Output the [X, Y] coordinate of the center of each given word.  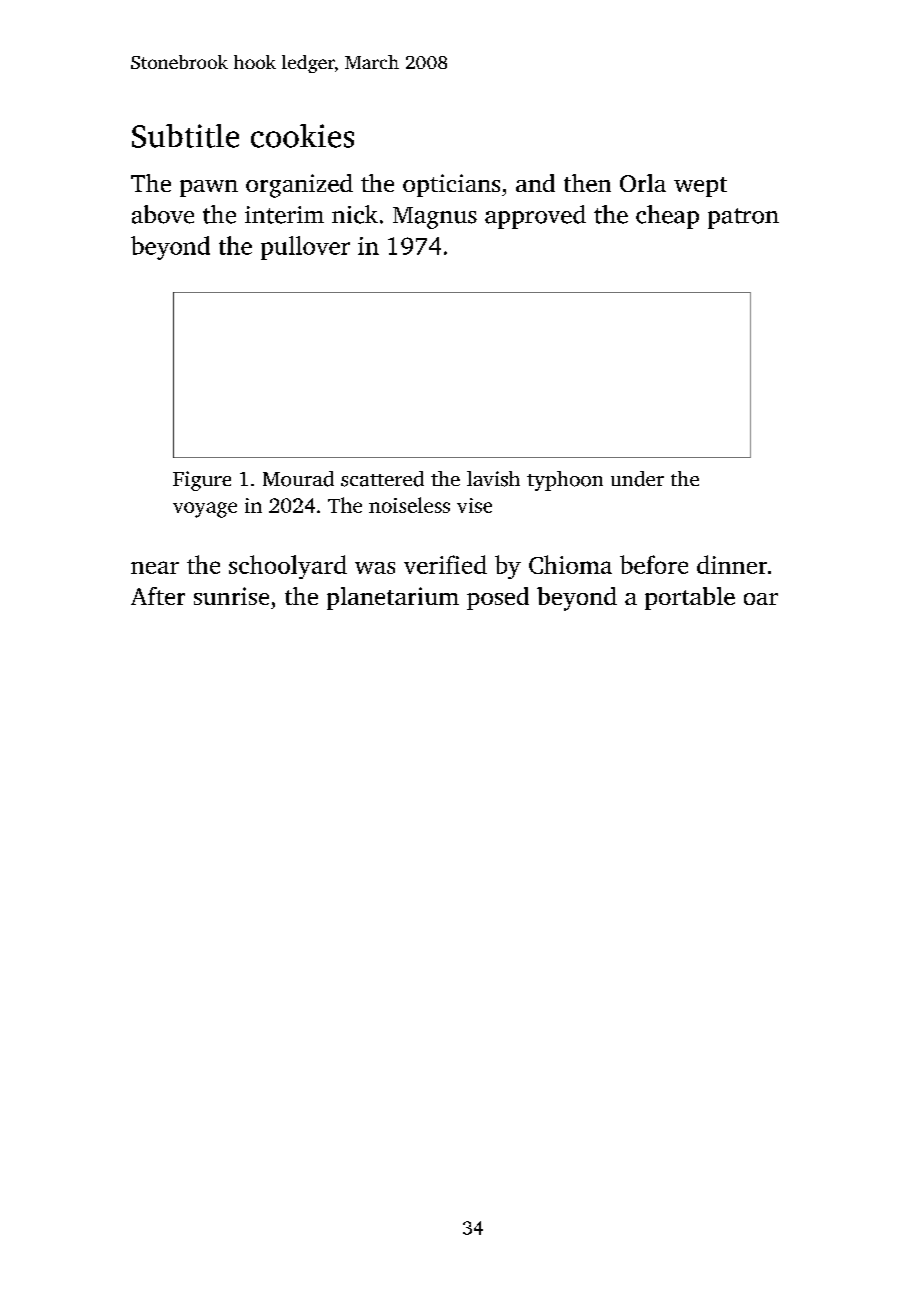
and [535, 183]
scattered [382, 479]
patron [743, 218]
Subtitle [185, 136]
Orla [643, 183]
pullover [305, 248]
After [158, 596]
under [637, 479]
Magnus [435, 218]
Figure [202, 481]
